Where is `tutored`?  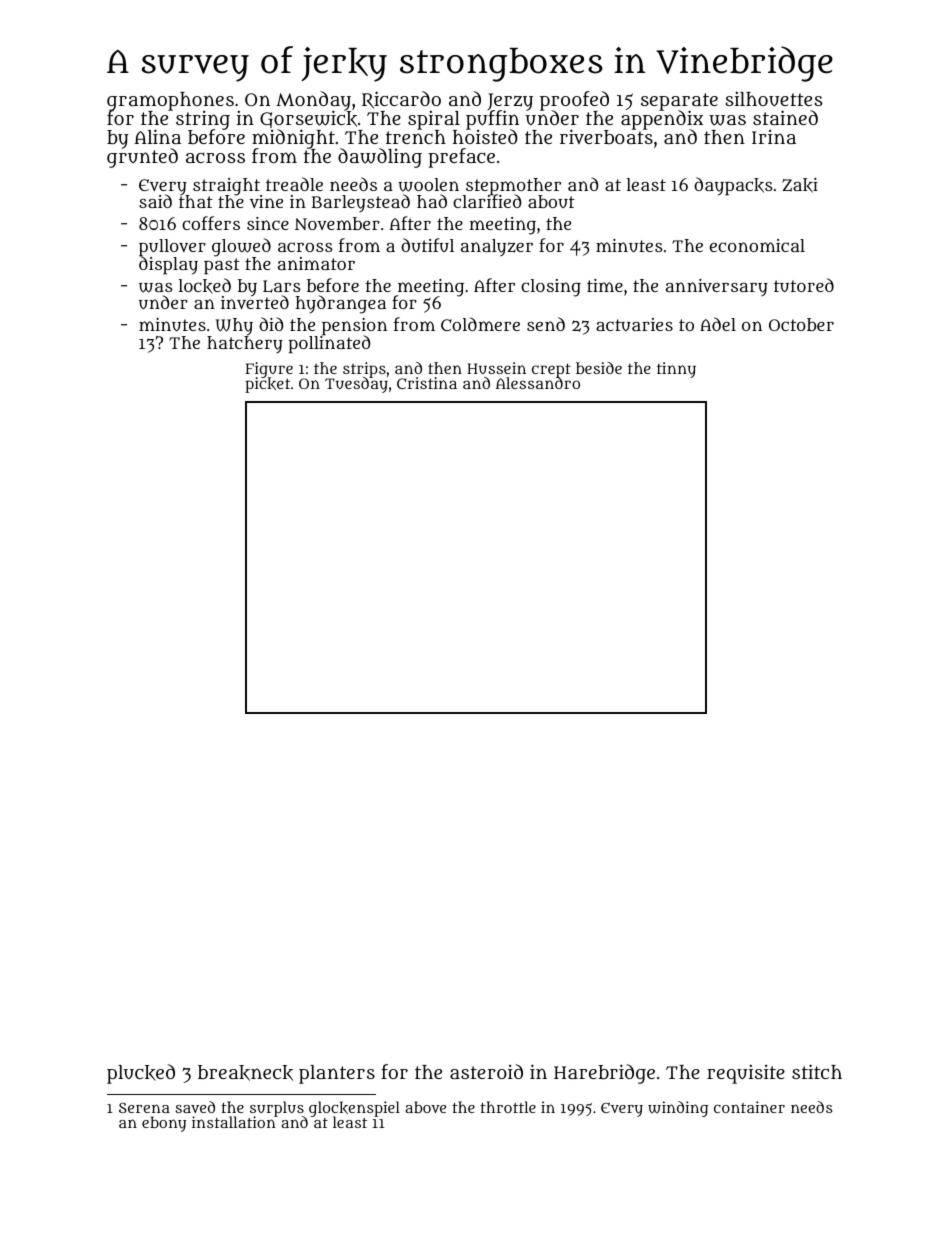 tutored is located at coordinates (804, 285).
